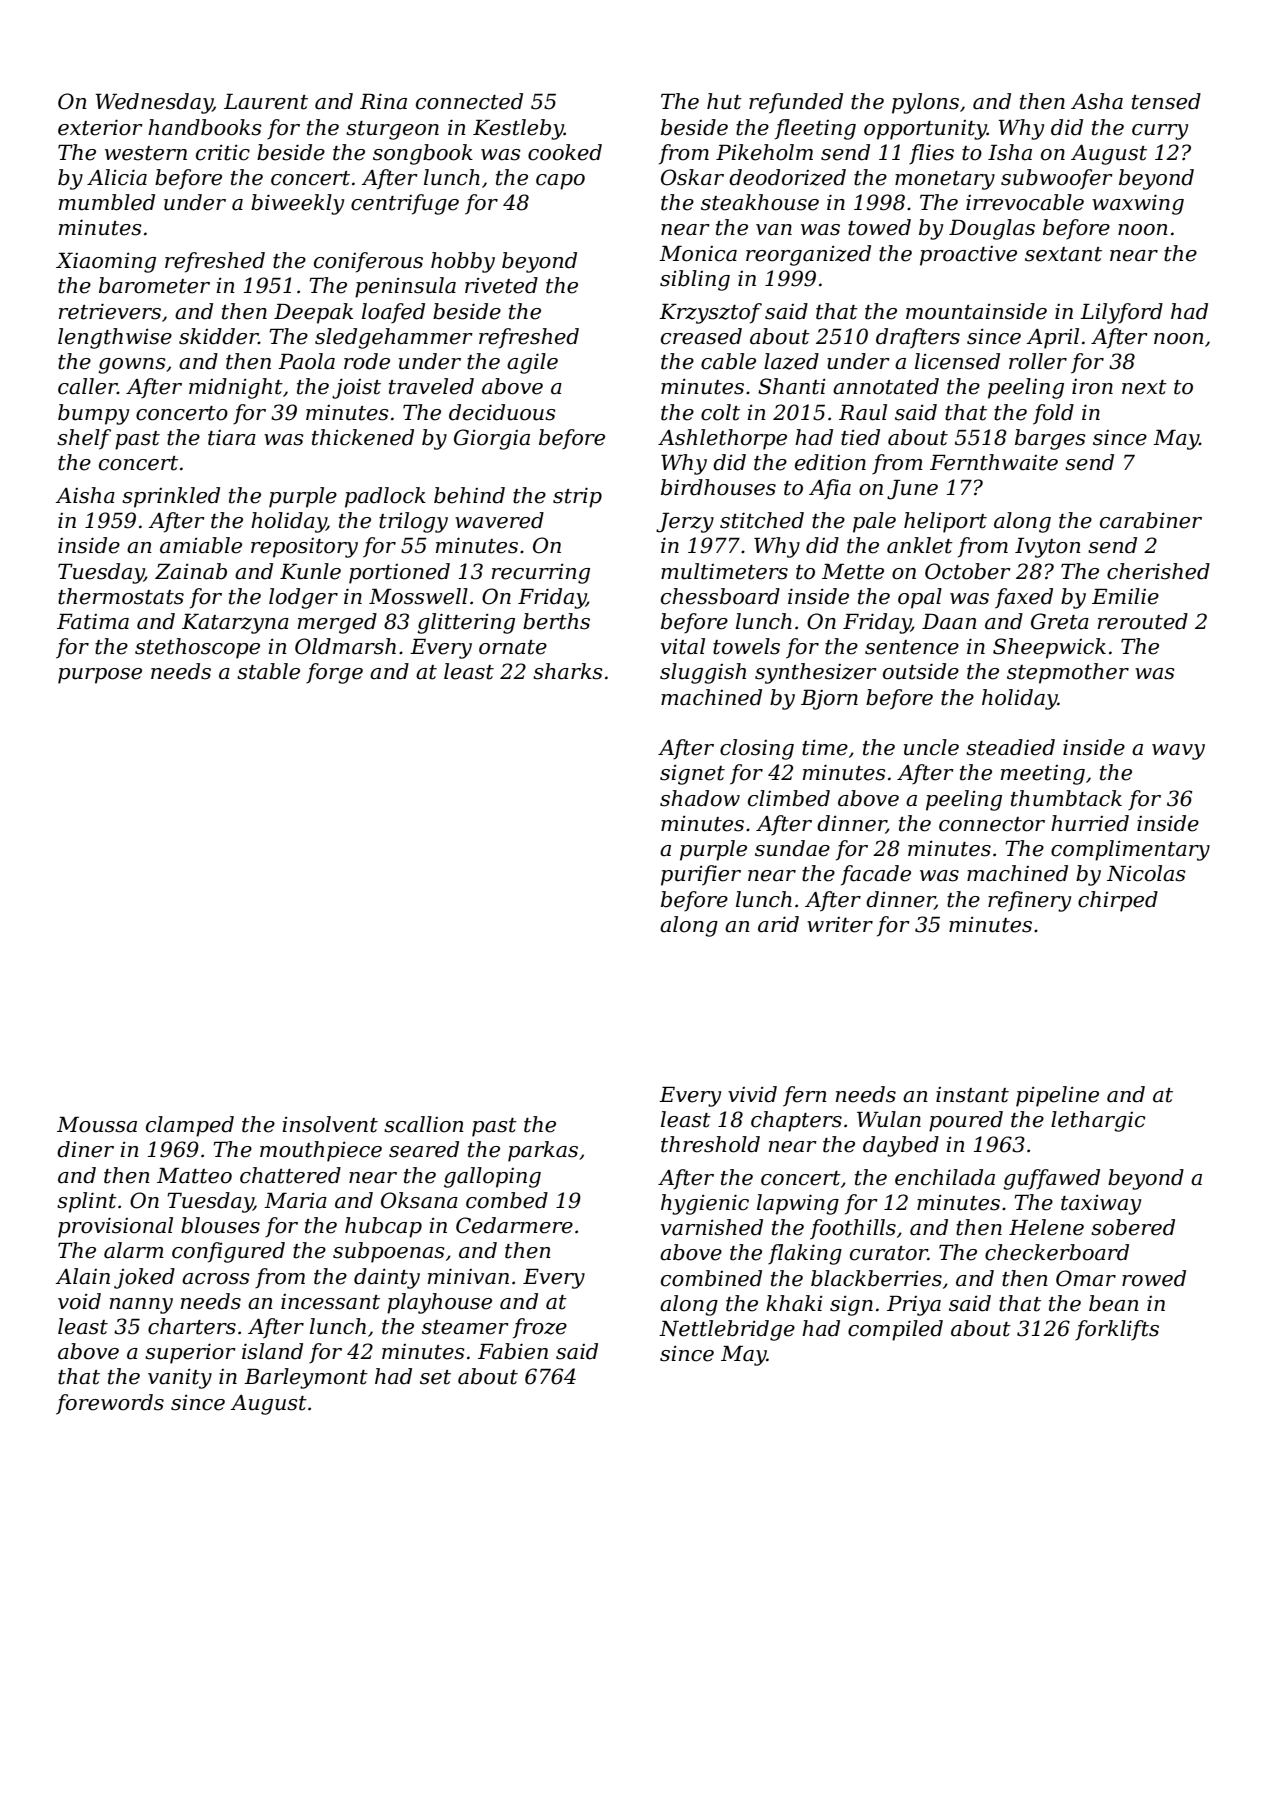  Describe the element at coordinates (107, 202) in the image. I see `mumbled` at that location.
